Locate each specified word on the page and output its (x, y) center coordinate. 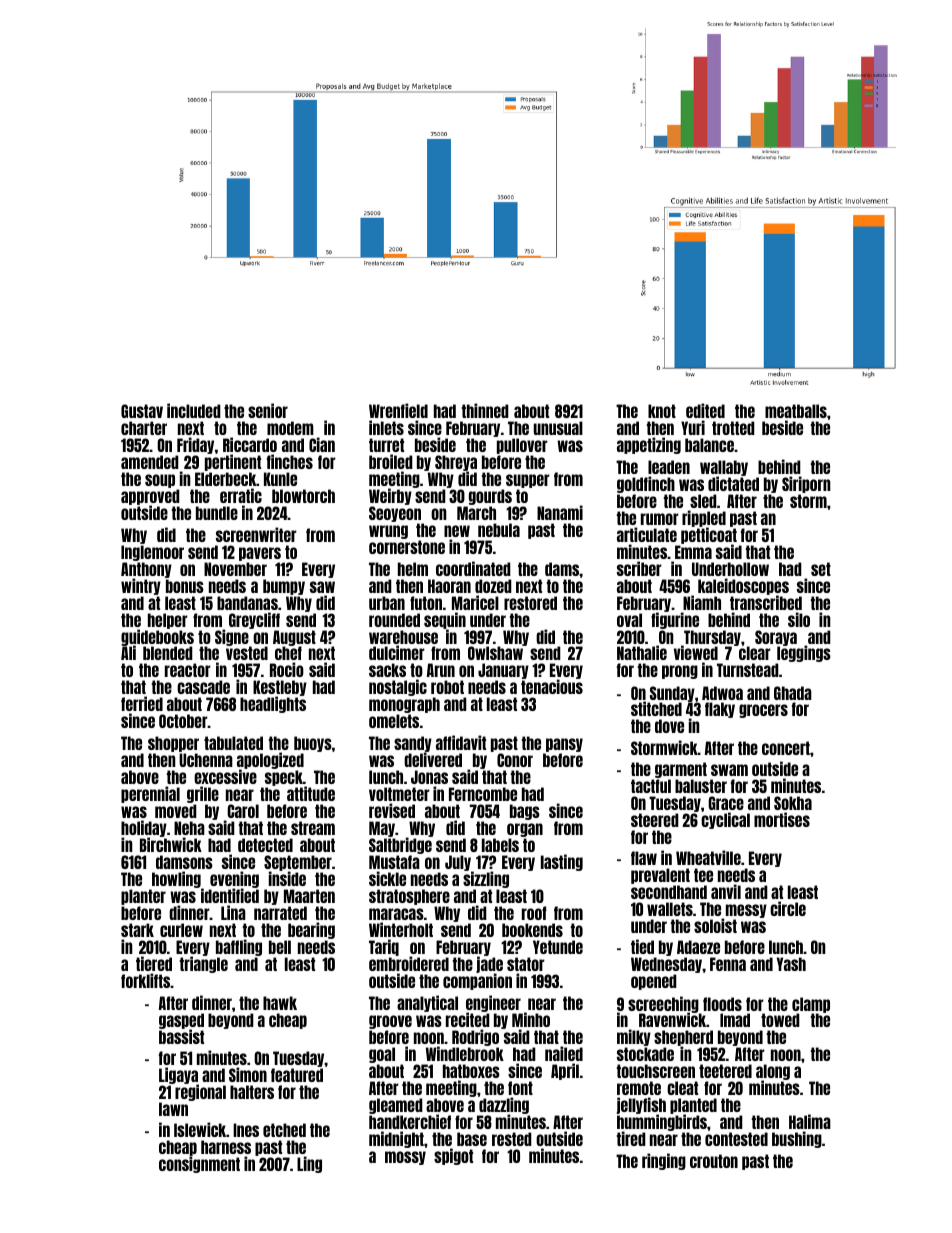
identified (230, 896)
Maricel (475, 602)
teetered (725, 1071)
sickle (387, 878)
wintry (141, 586)
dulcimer (397, 652)
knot (662, 411)
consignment (199, 1165)
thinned (485, 410)
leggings (803, 655)
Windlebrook (465, 1054)
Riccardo (250, 444)
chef (288, 653)
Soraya (776, 638)
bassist (181, 1037)
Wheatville (708, 857)
